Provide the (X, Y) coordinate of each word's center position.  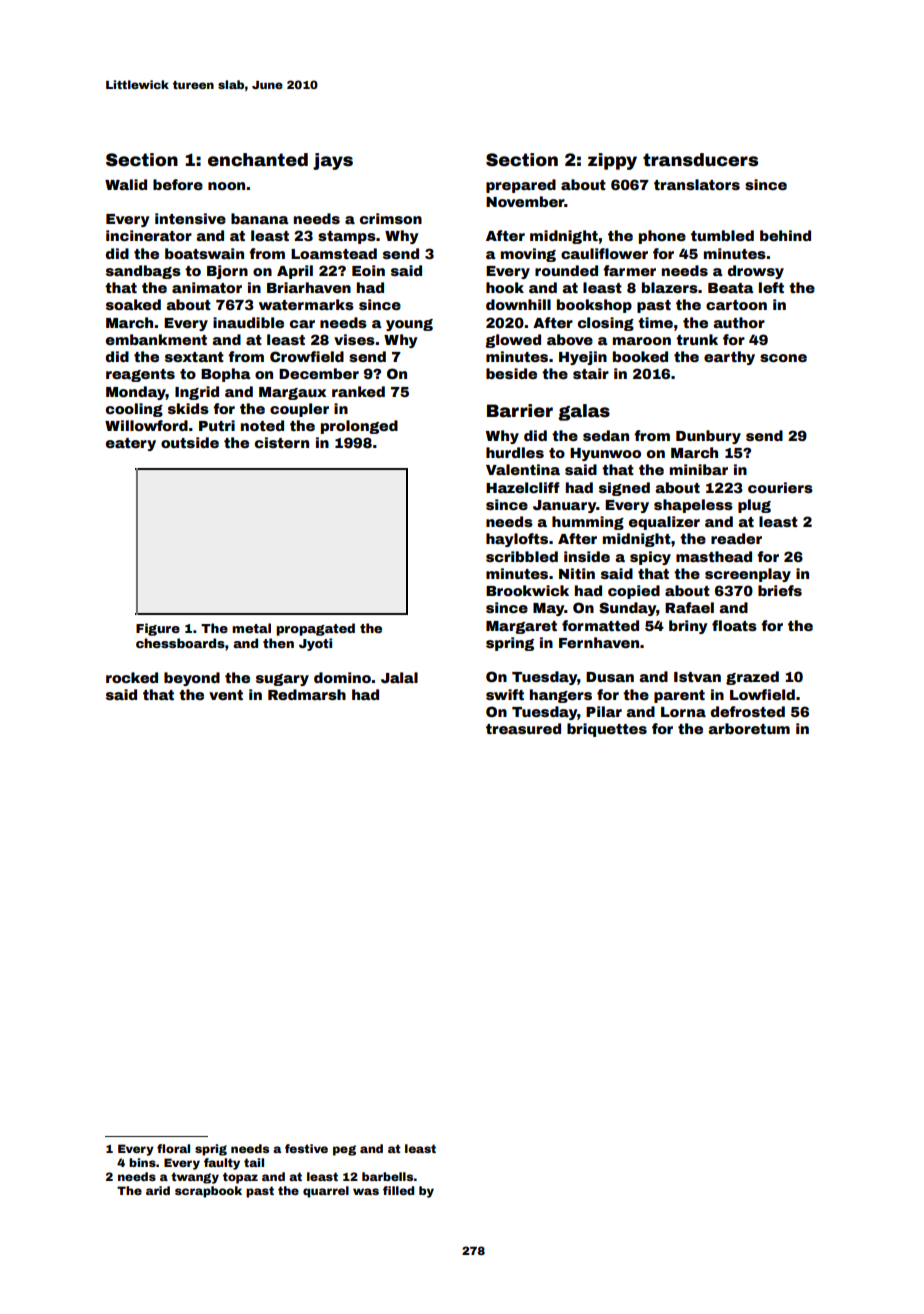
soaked (133, 304)
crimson (391, 218)
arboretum (749, 728)
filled (398, 1190)
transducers (700, 160)
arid (158, 1190)
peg (344, 1150)
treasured (523, 728)
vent (226, 695)
